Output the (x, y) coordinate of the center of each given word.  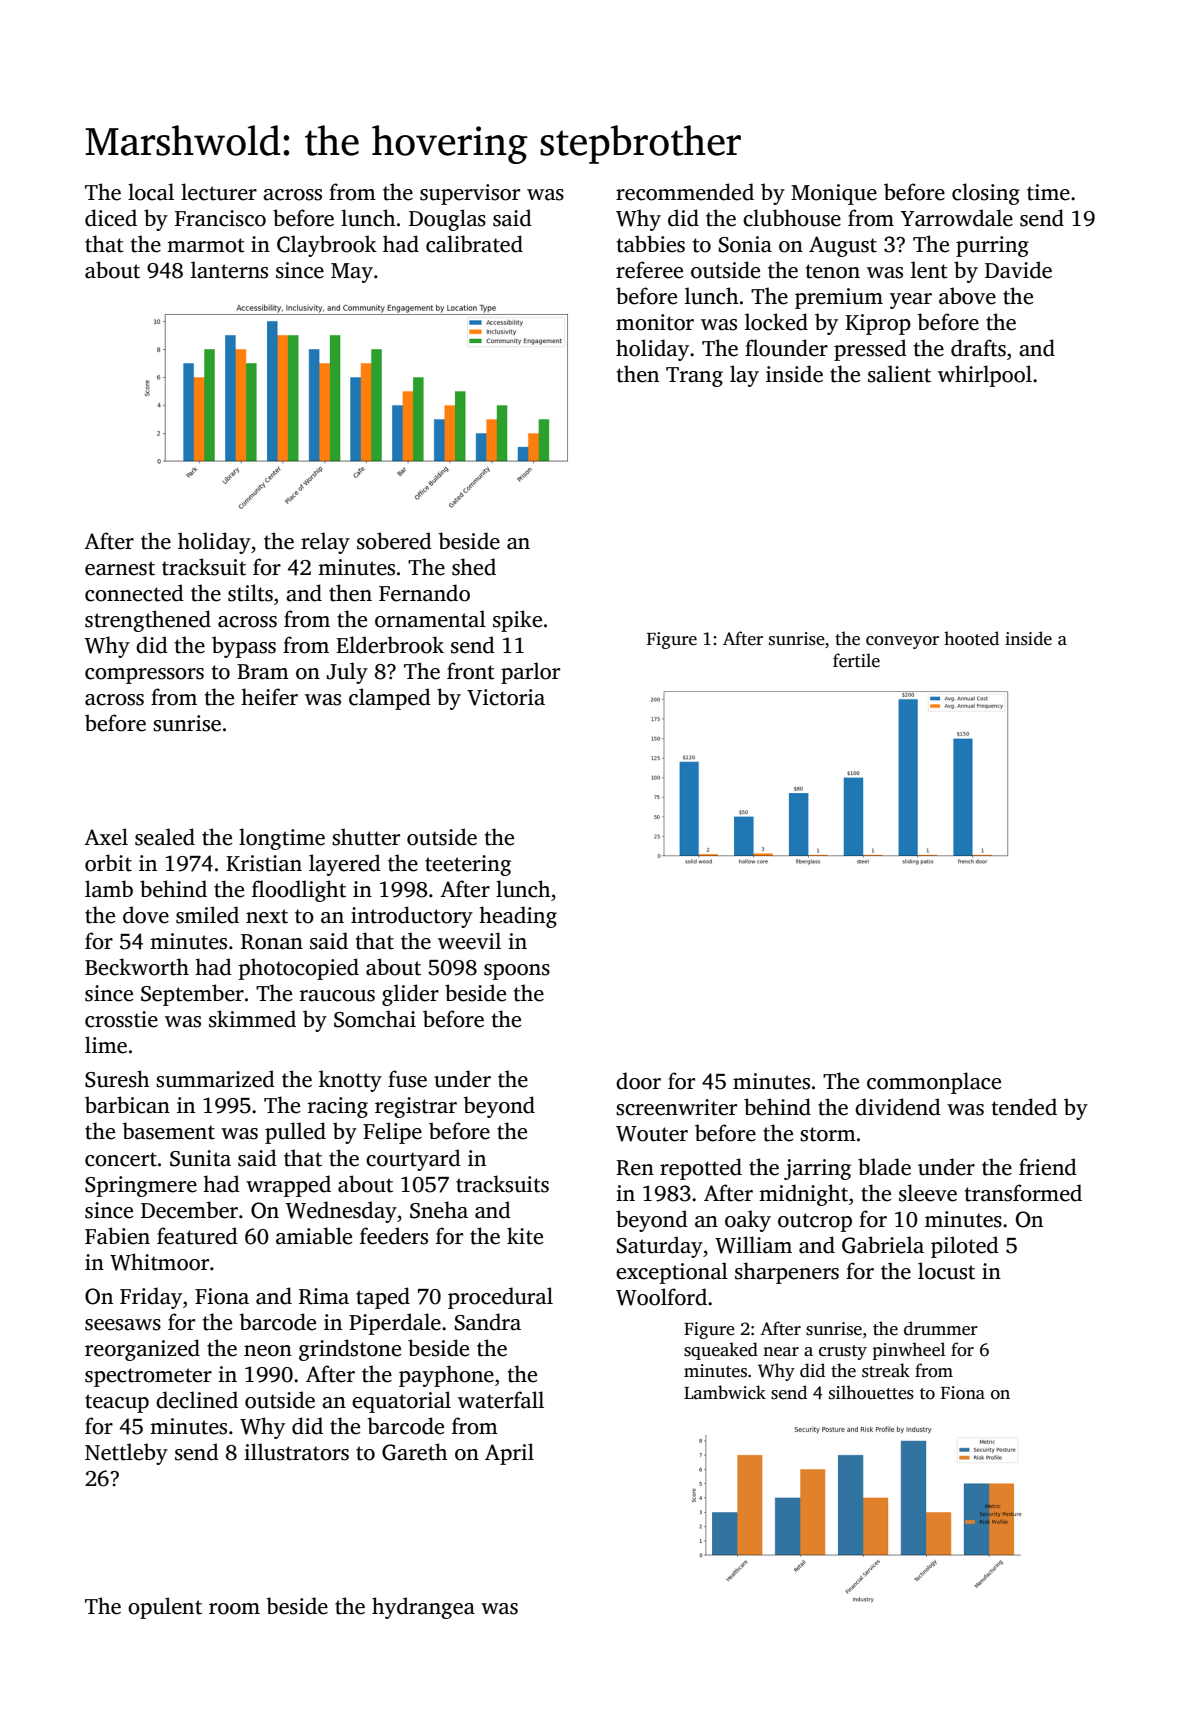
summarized (215, 1079)
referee (649, 270)
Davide (1018, 270)
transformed (1023, 1193)
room (234, 1609)
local (151, 192)
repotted (701, 1169)
